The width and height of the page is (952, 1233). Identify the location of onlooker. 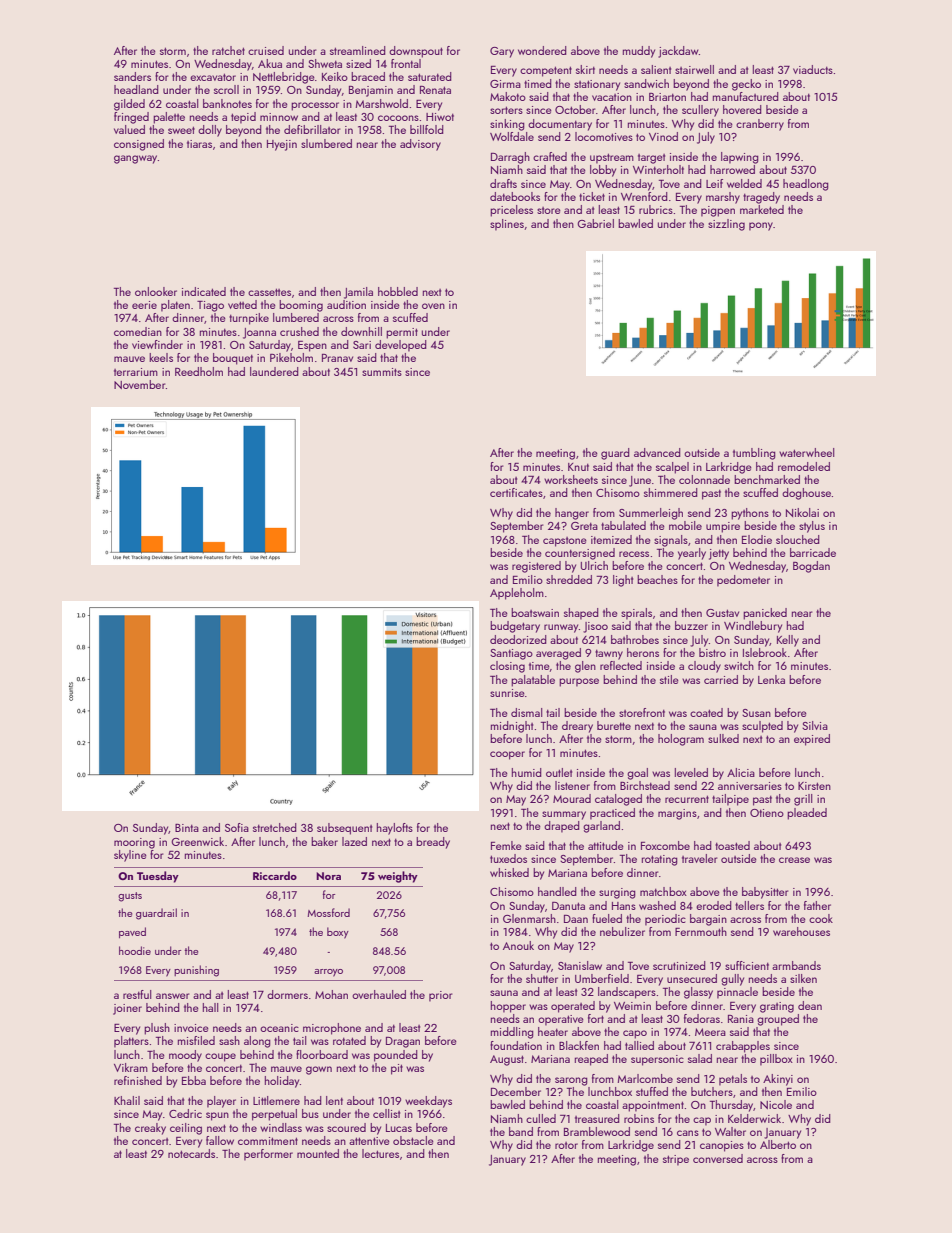
(156, 291).
